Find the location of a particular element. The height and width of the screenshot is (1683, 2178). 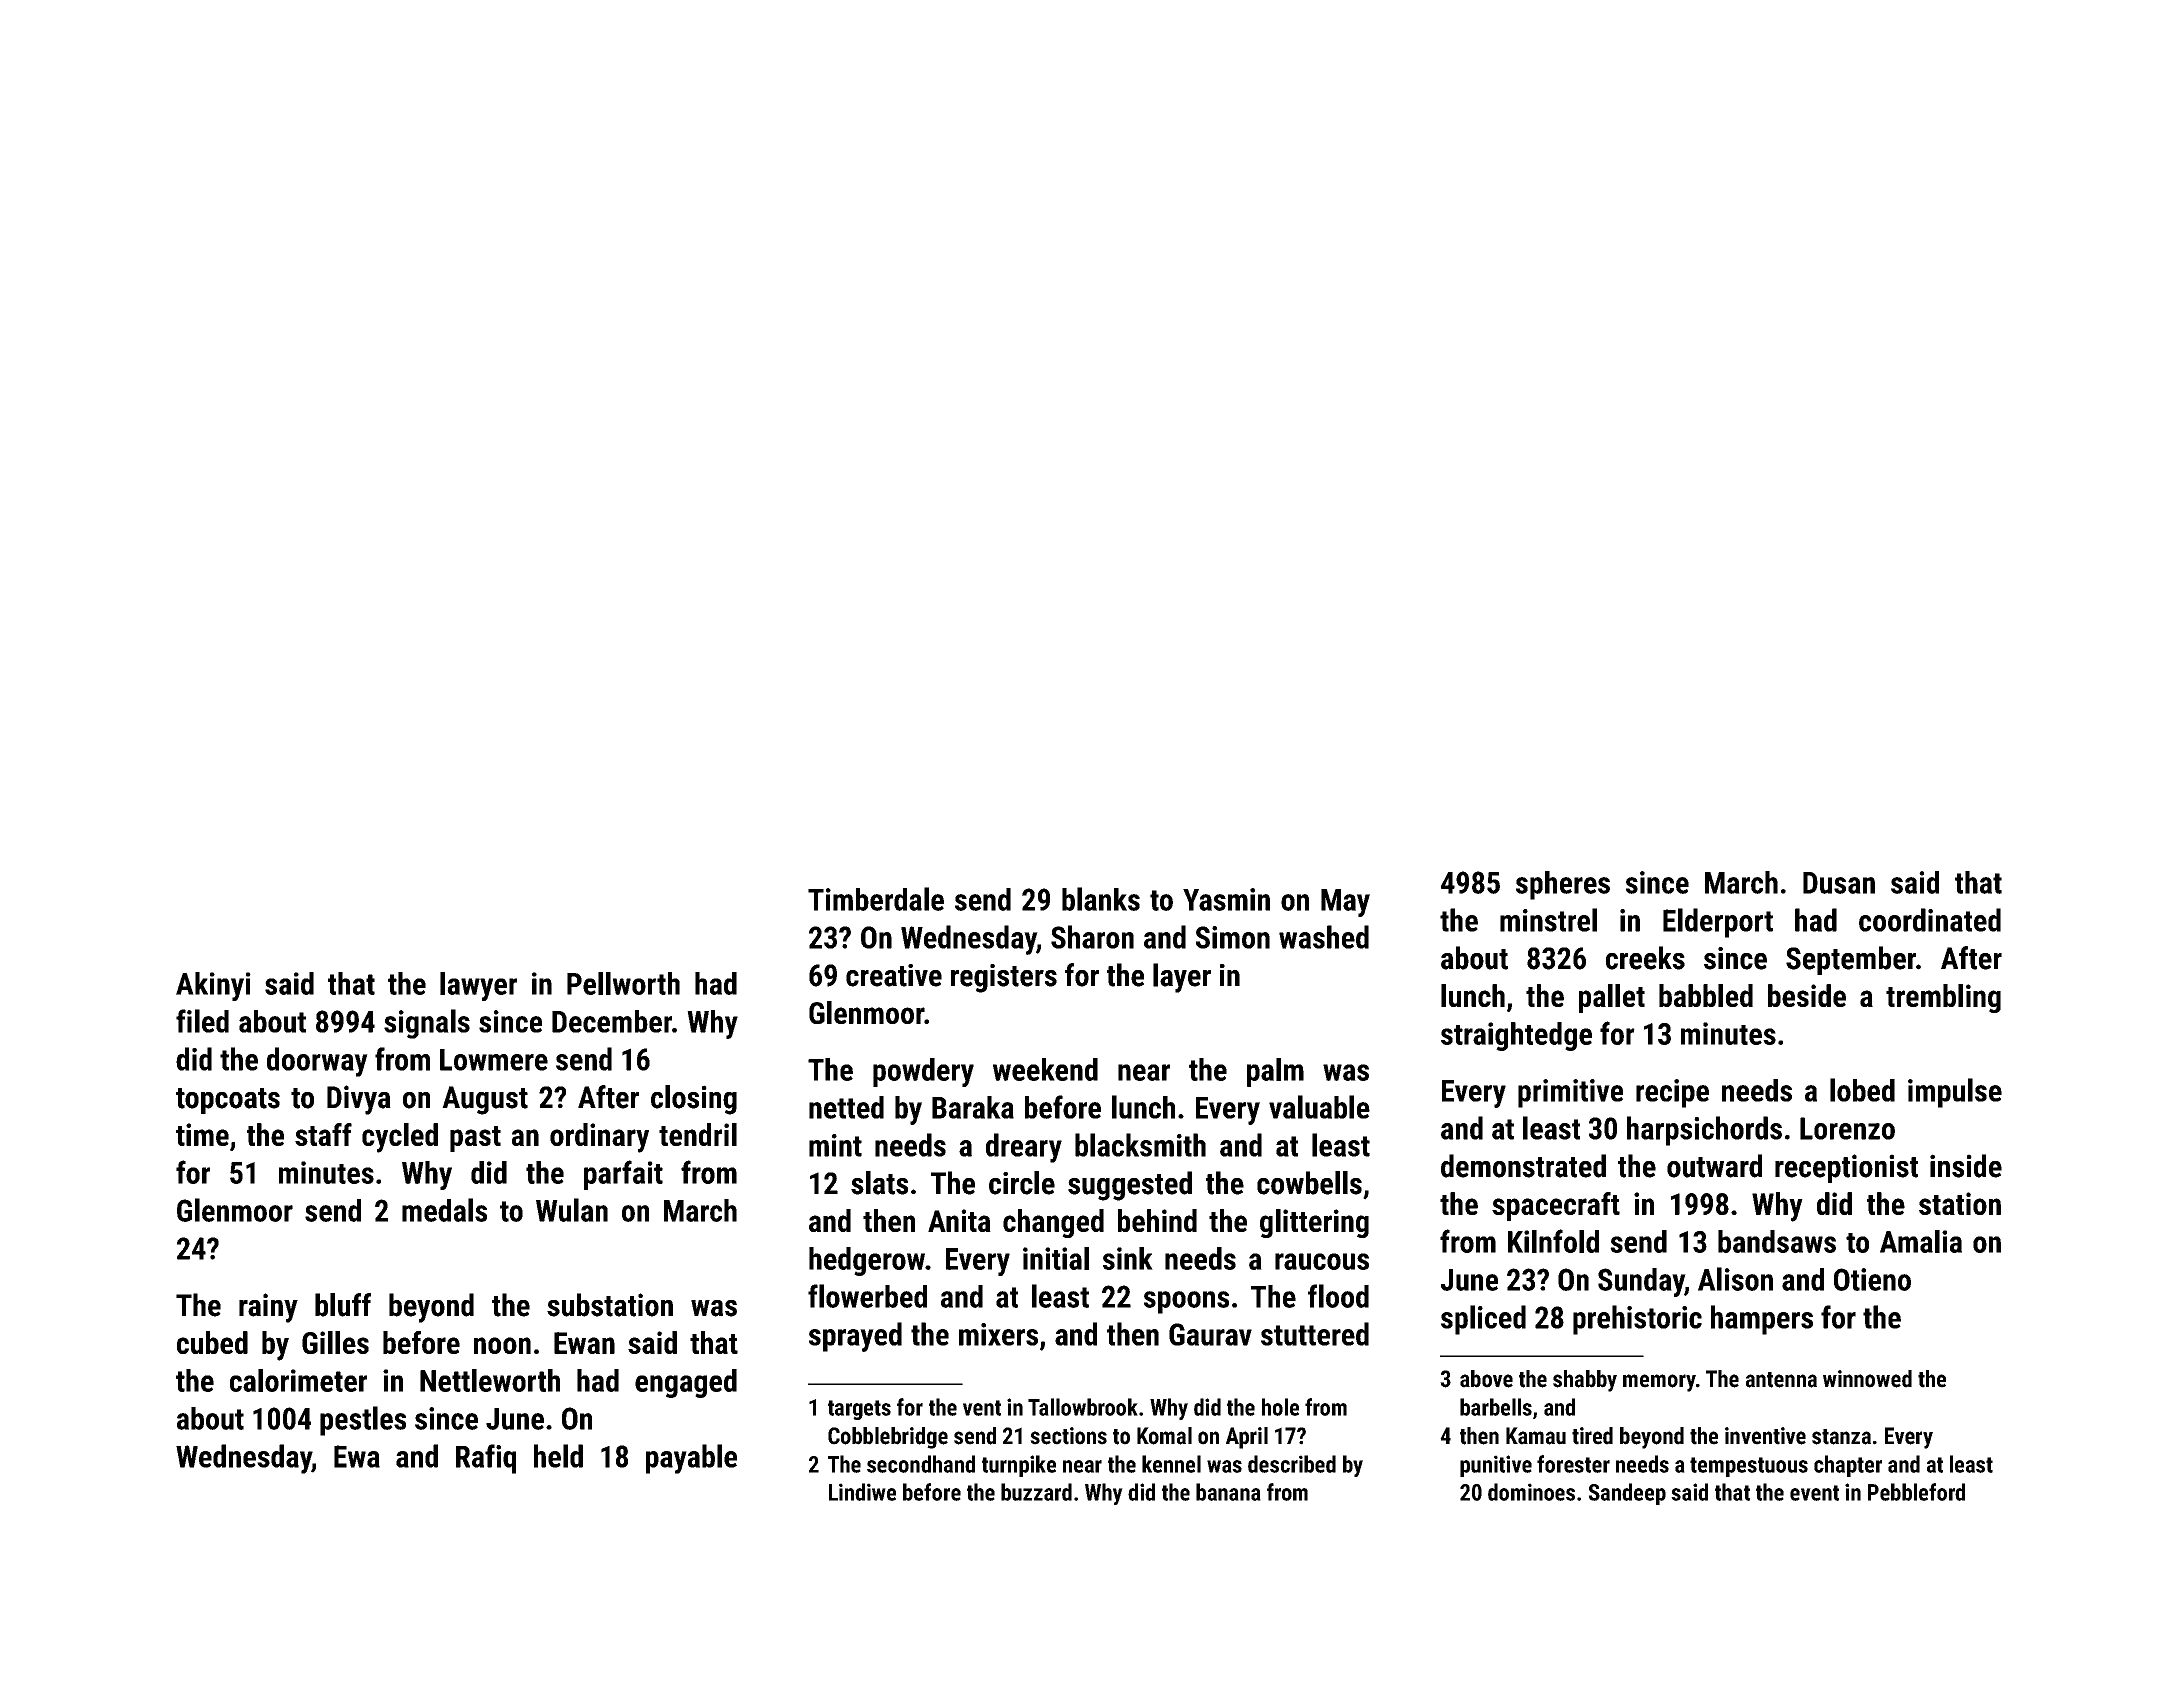

antenna is located at coordinates (1781, 1380).
